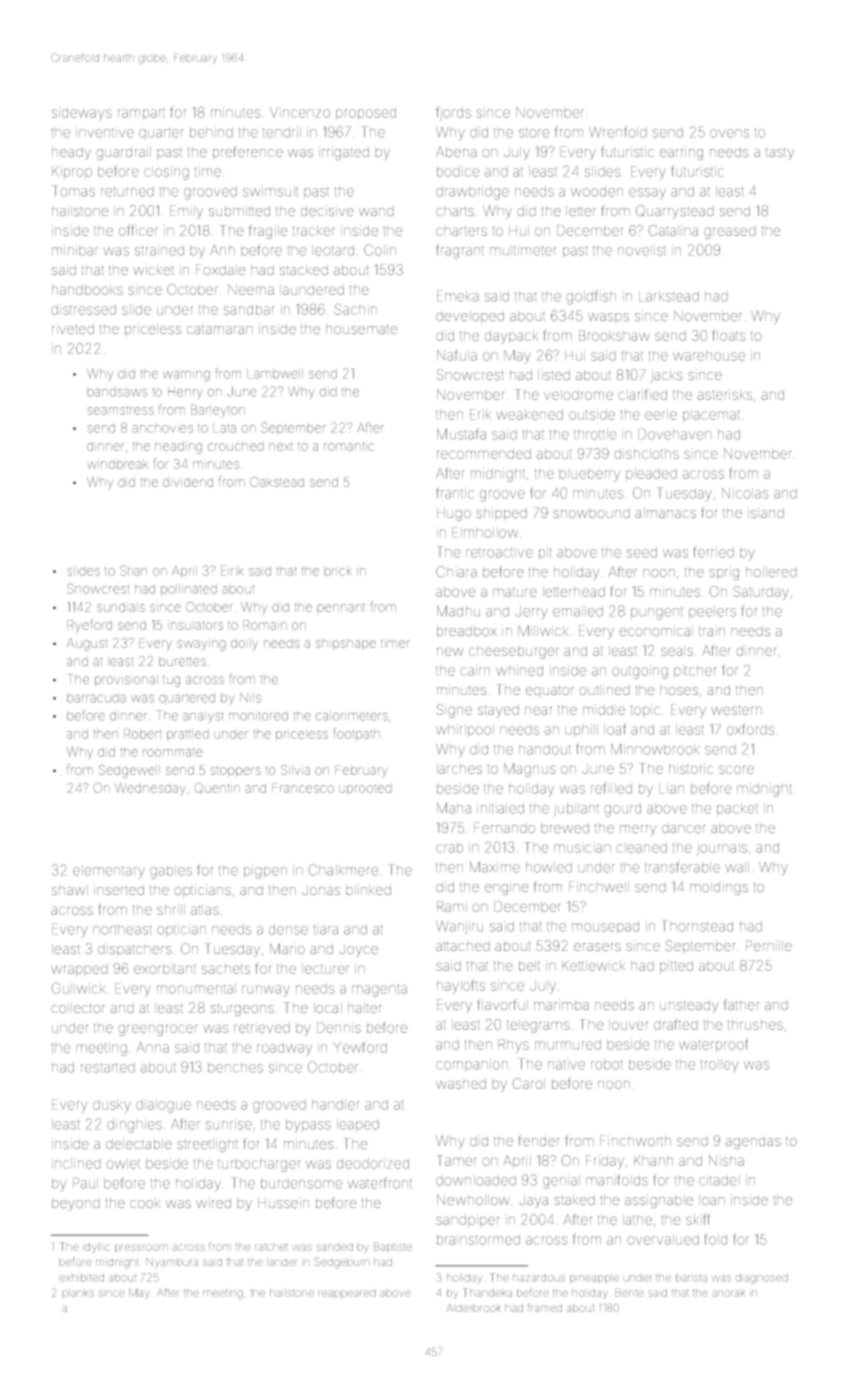 This document has width=849, height=1400. I want to click on inclined, so click(76, 1163).
